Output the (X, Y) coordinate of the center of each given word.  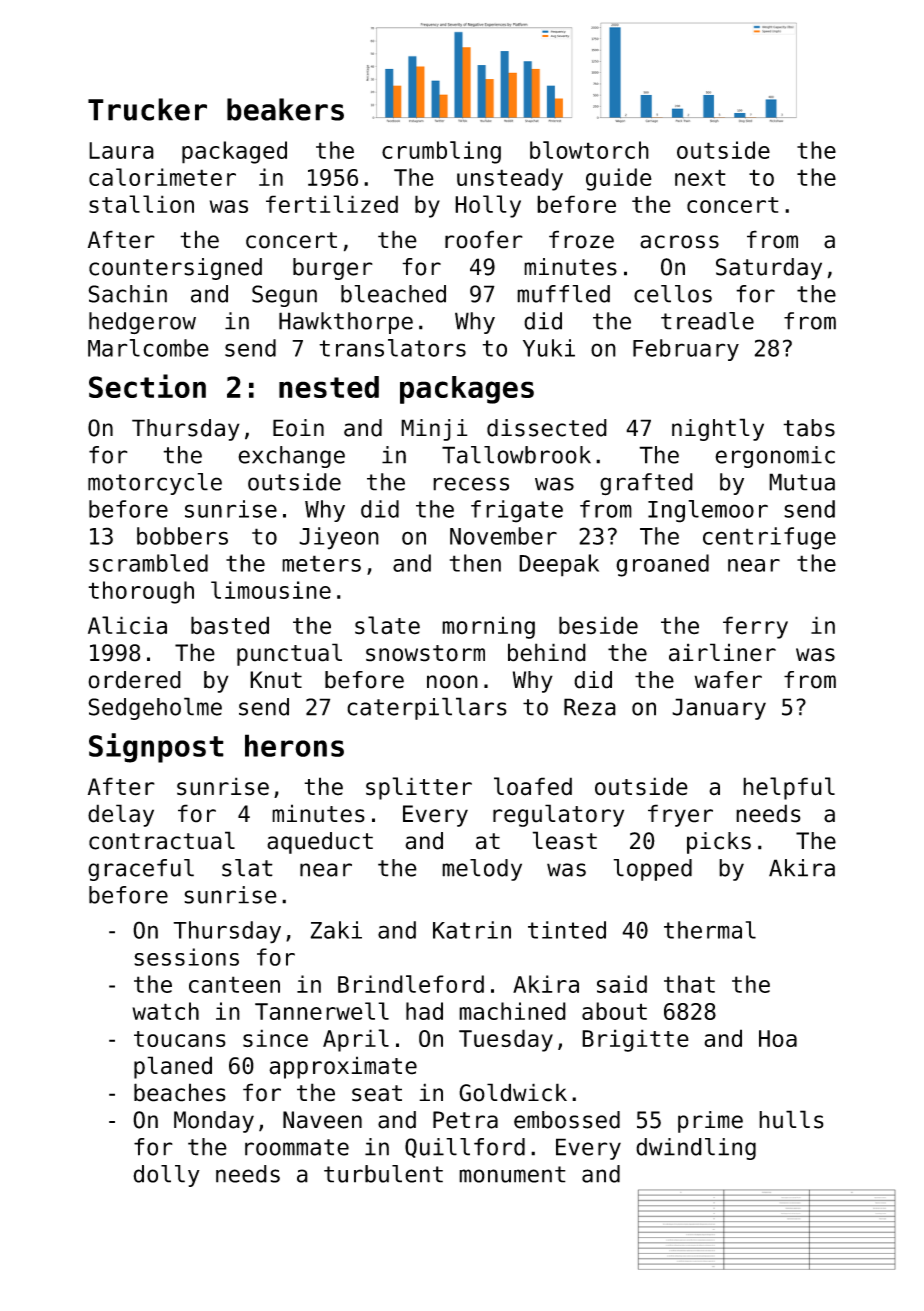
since (275, 1038)
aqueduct (320, 843)
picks (719, 843)
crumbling (441, 152)
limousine (271, 590)
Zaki (336, 930)
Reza (590, 707)
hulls (791, 1119)
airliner (722, 652)
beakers (285, 109)
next (700, 177)
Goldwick (513, 1092)
